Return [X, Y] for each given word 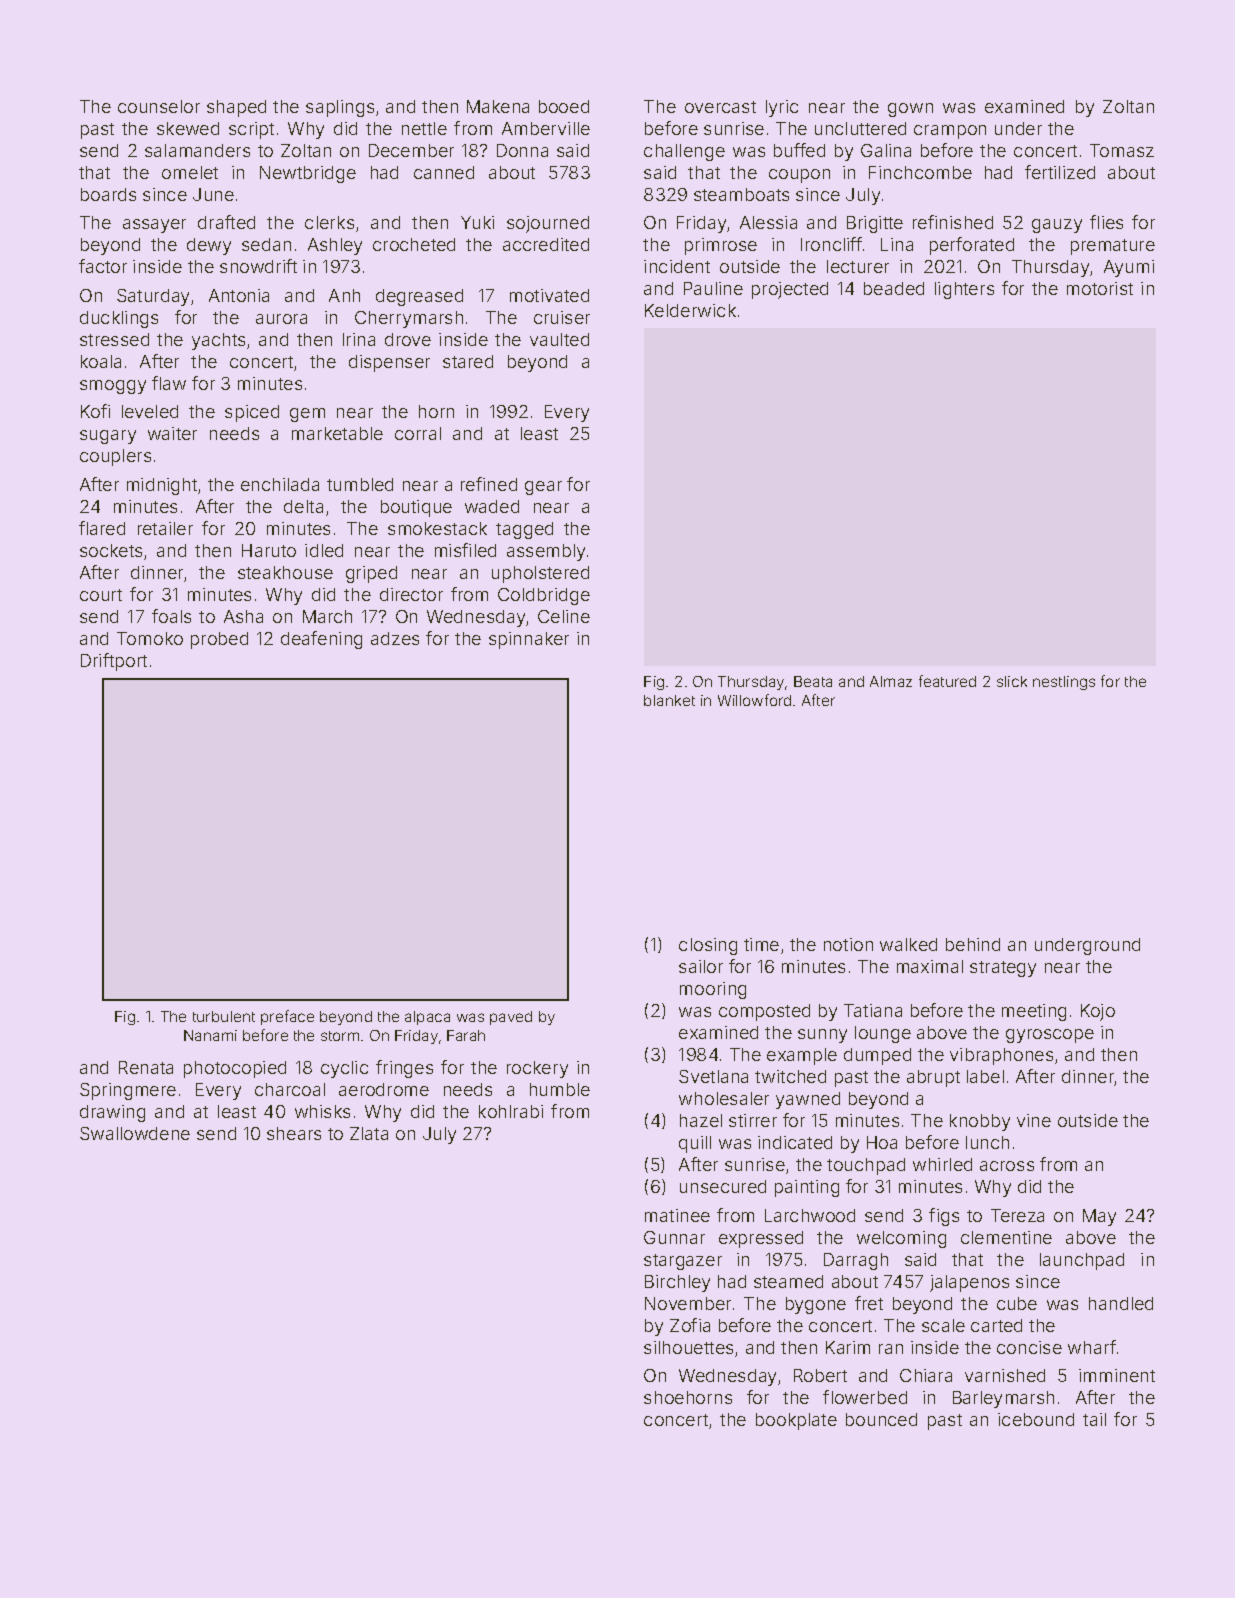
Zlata [369, 1133]
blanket [669, 700]
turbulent [224, 1016]
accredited [546, 244]
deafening [321, 640]
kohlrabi [511, 1111]
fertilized [1060, 172]
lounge [883, 1034]
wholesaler [724, 1098]
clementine [1006, 1237]
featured [947, 681]
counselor [159, 106]
